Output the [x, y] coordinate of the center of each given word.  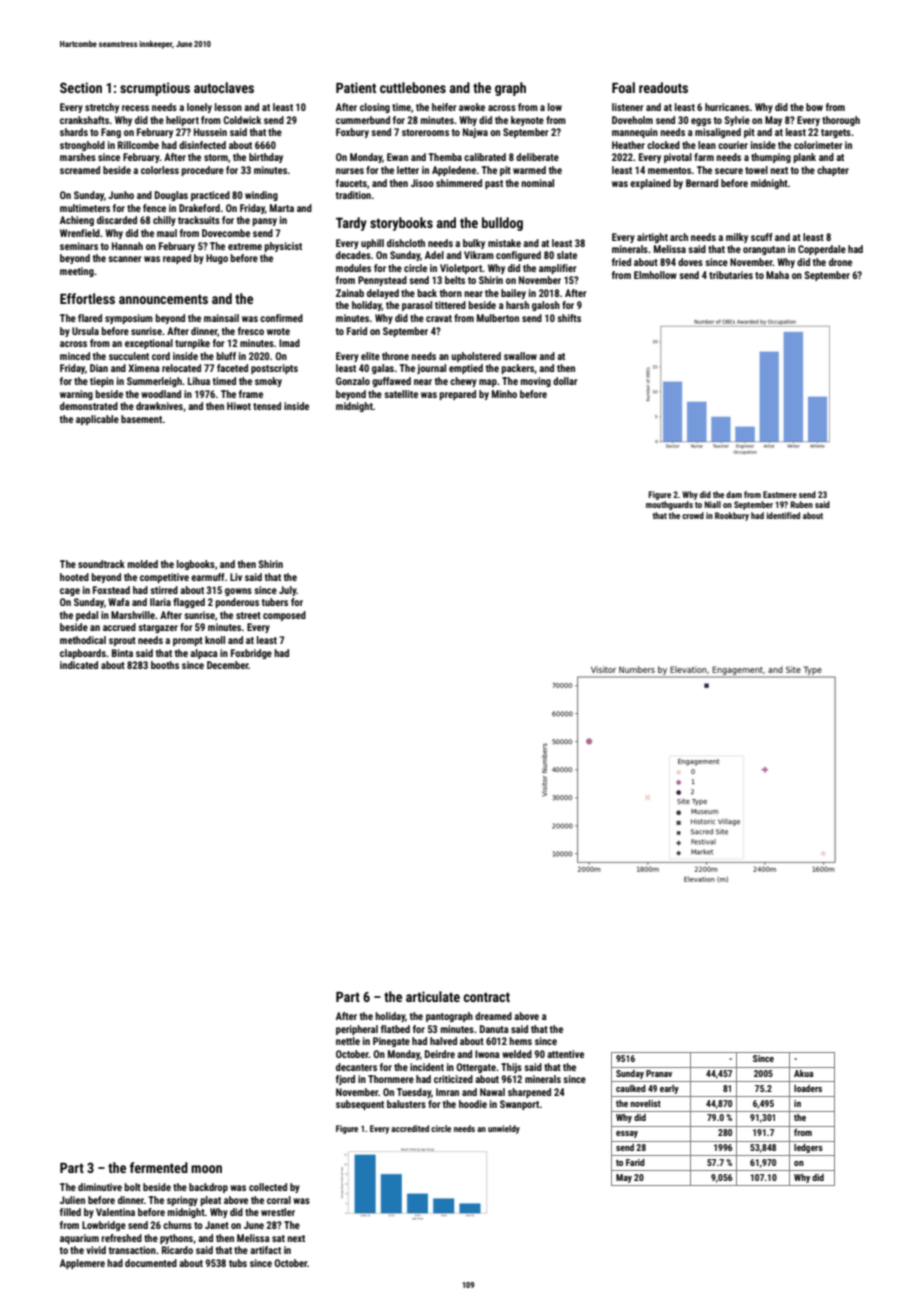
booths [165, 665]
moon [206, 1169]
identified [783, 515]
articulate [433, 996]
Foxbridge [251, 654]
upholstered [476, 357]
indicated [79, 665]
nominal [537, 183]
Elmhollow [655, 275]
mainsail [221, 318]
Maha [777, 275]
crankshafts [84, 120]
